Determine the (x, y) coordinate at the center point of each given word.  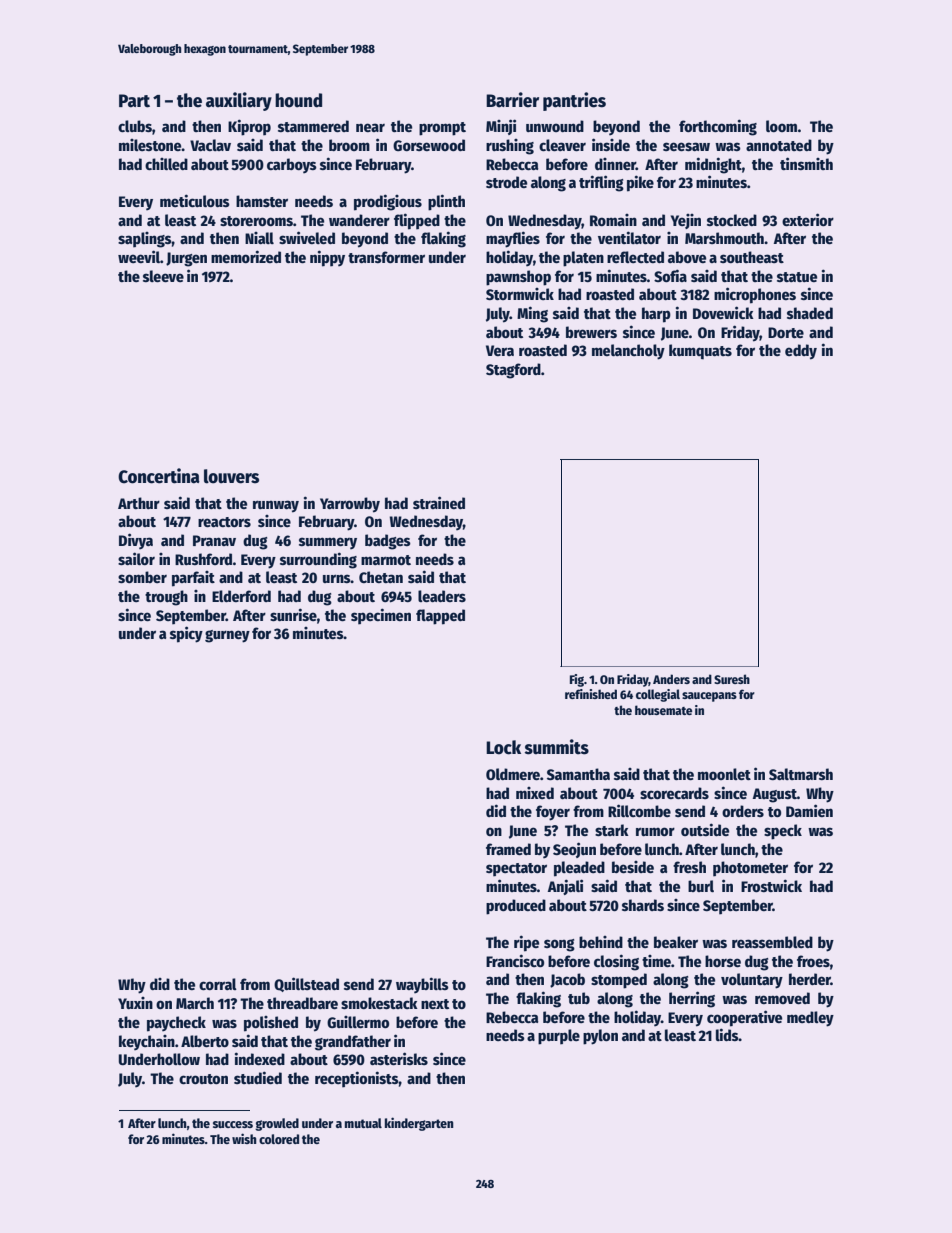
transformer (386, 257)
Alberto (205, 1041)
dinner (615, 164)
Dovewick (723, 312)
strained (439, 502)
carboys (292, 166)
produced (516, 907)
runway (276, 506)
